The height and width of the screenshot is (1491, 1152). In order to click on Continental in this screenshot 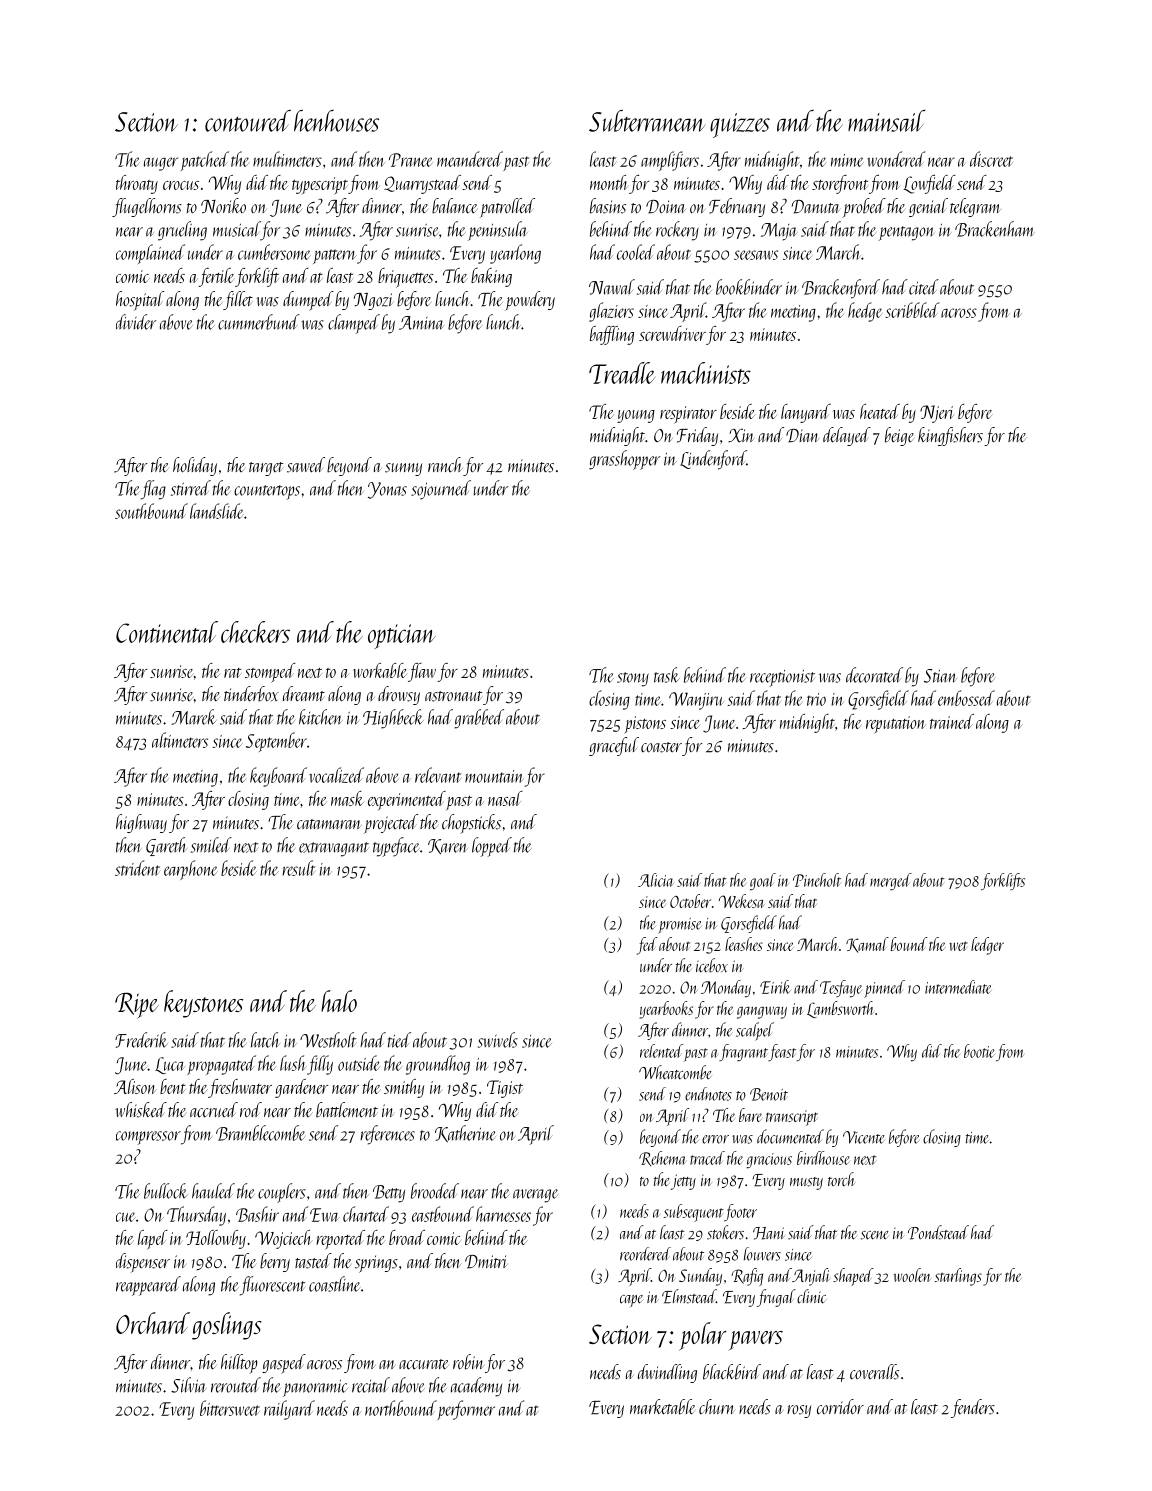, I will do `click(167, 632)`.
